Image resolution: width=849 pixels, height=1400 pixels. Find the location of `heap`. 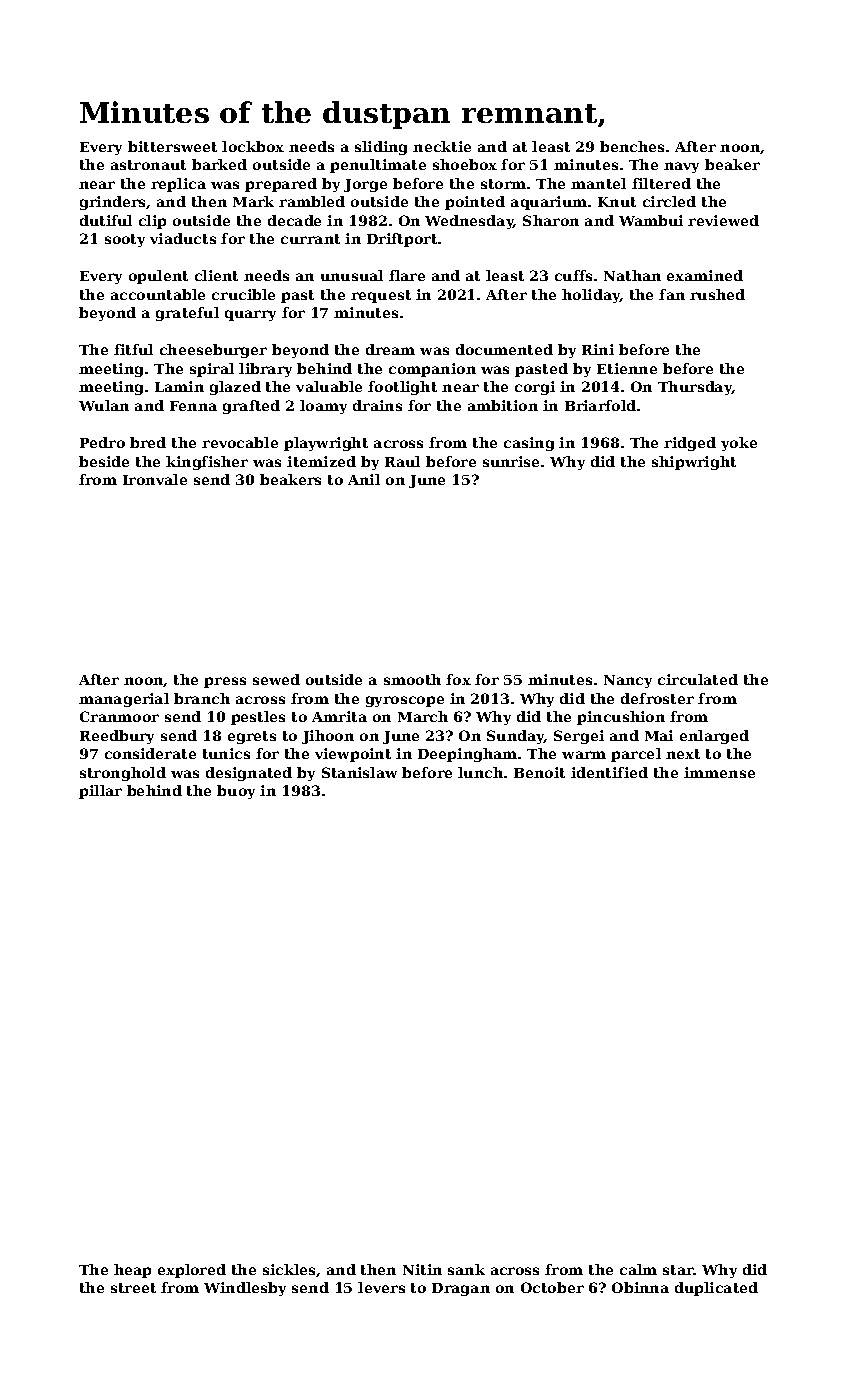

heap is located at coordinates (132, 1271).
